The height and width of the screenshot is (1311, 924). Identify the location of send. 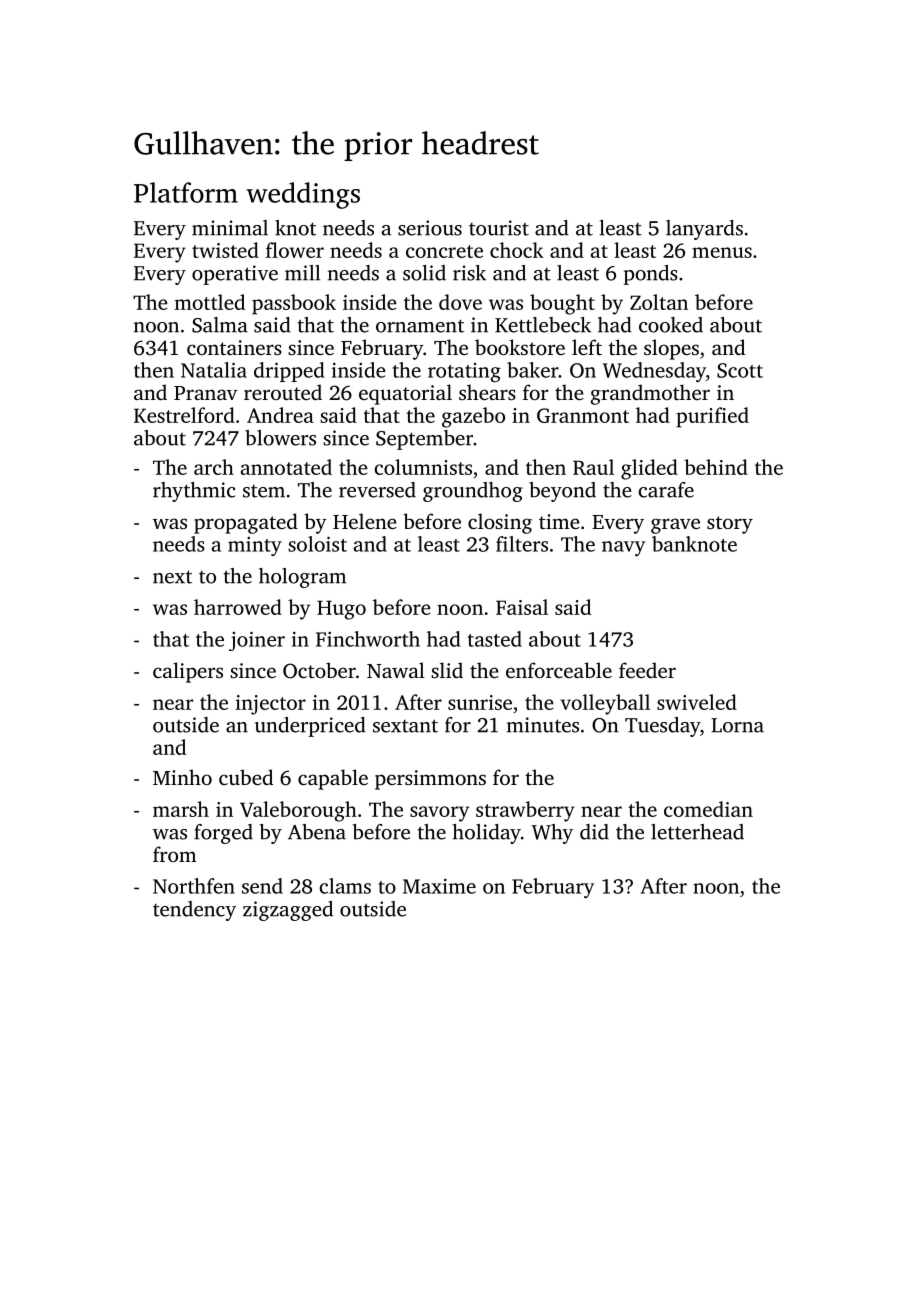
(262, 886).
